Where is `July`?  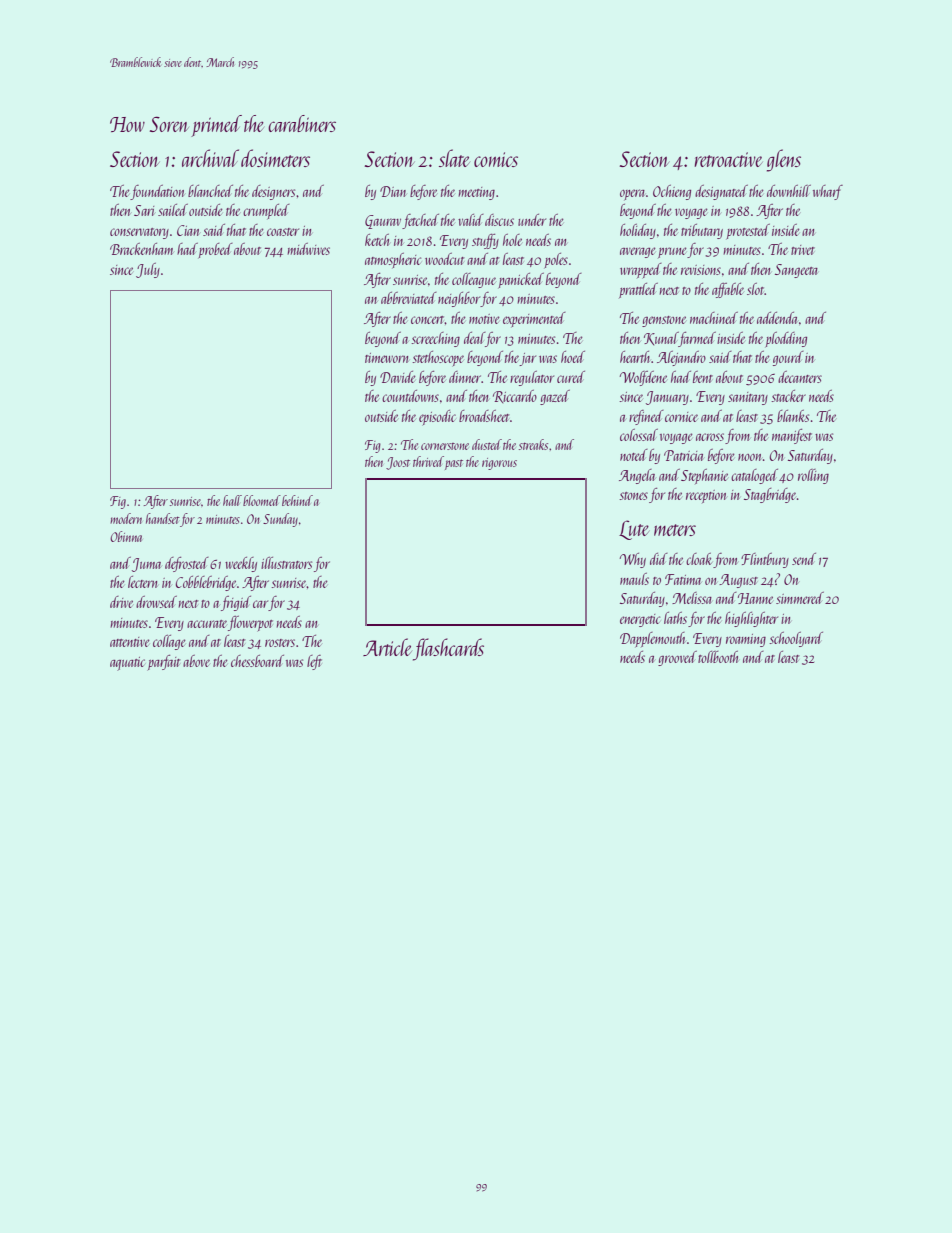
July is located at coordinates (148, 270).
